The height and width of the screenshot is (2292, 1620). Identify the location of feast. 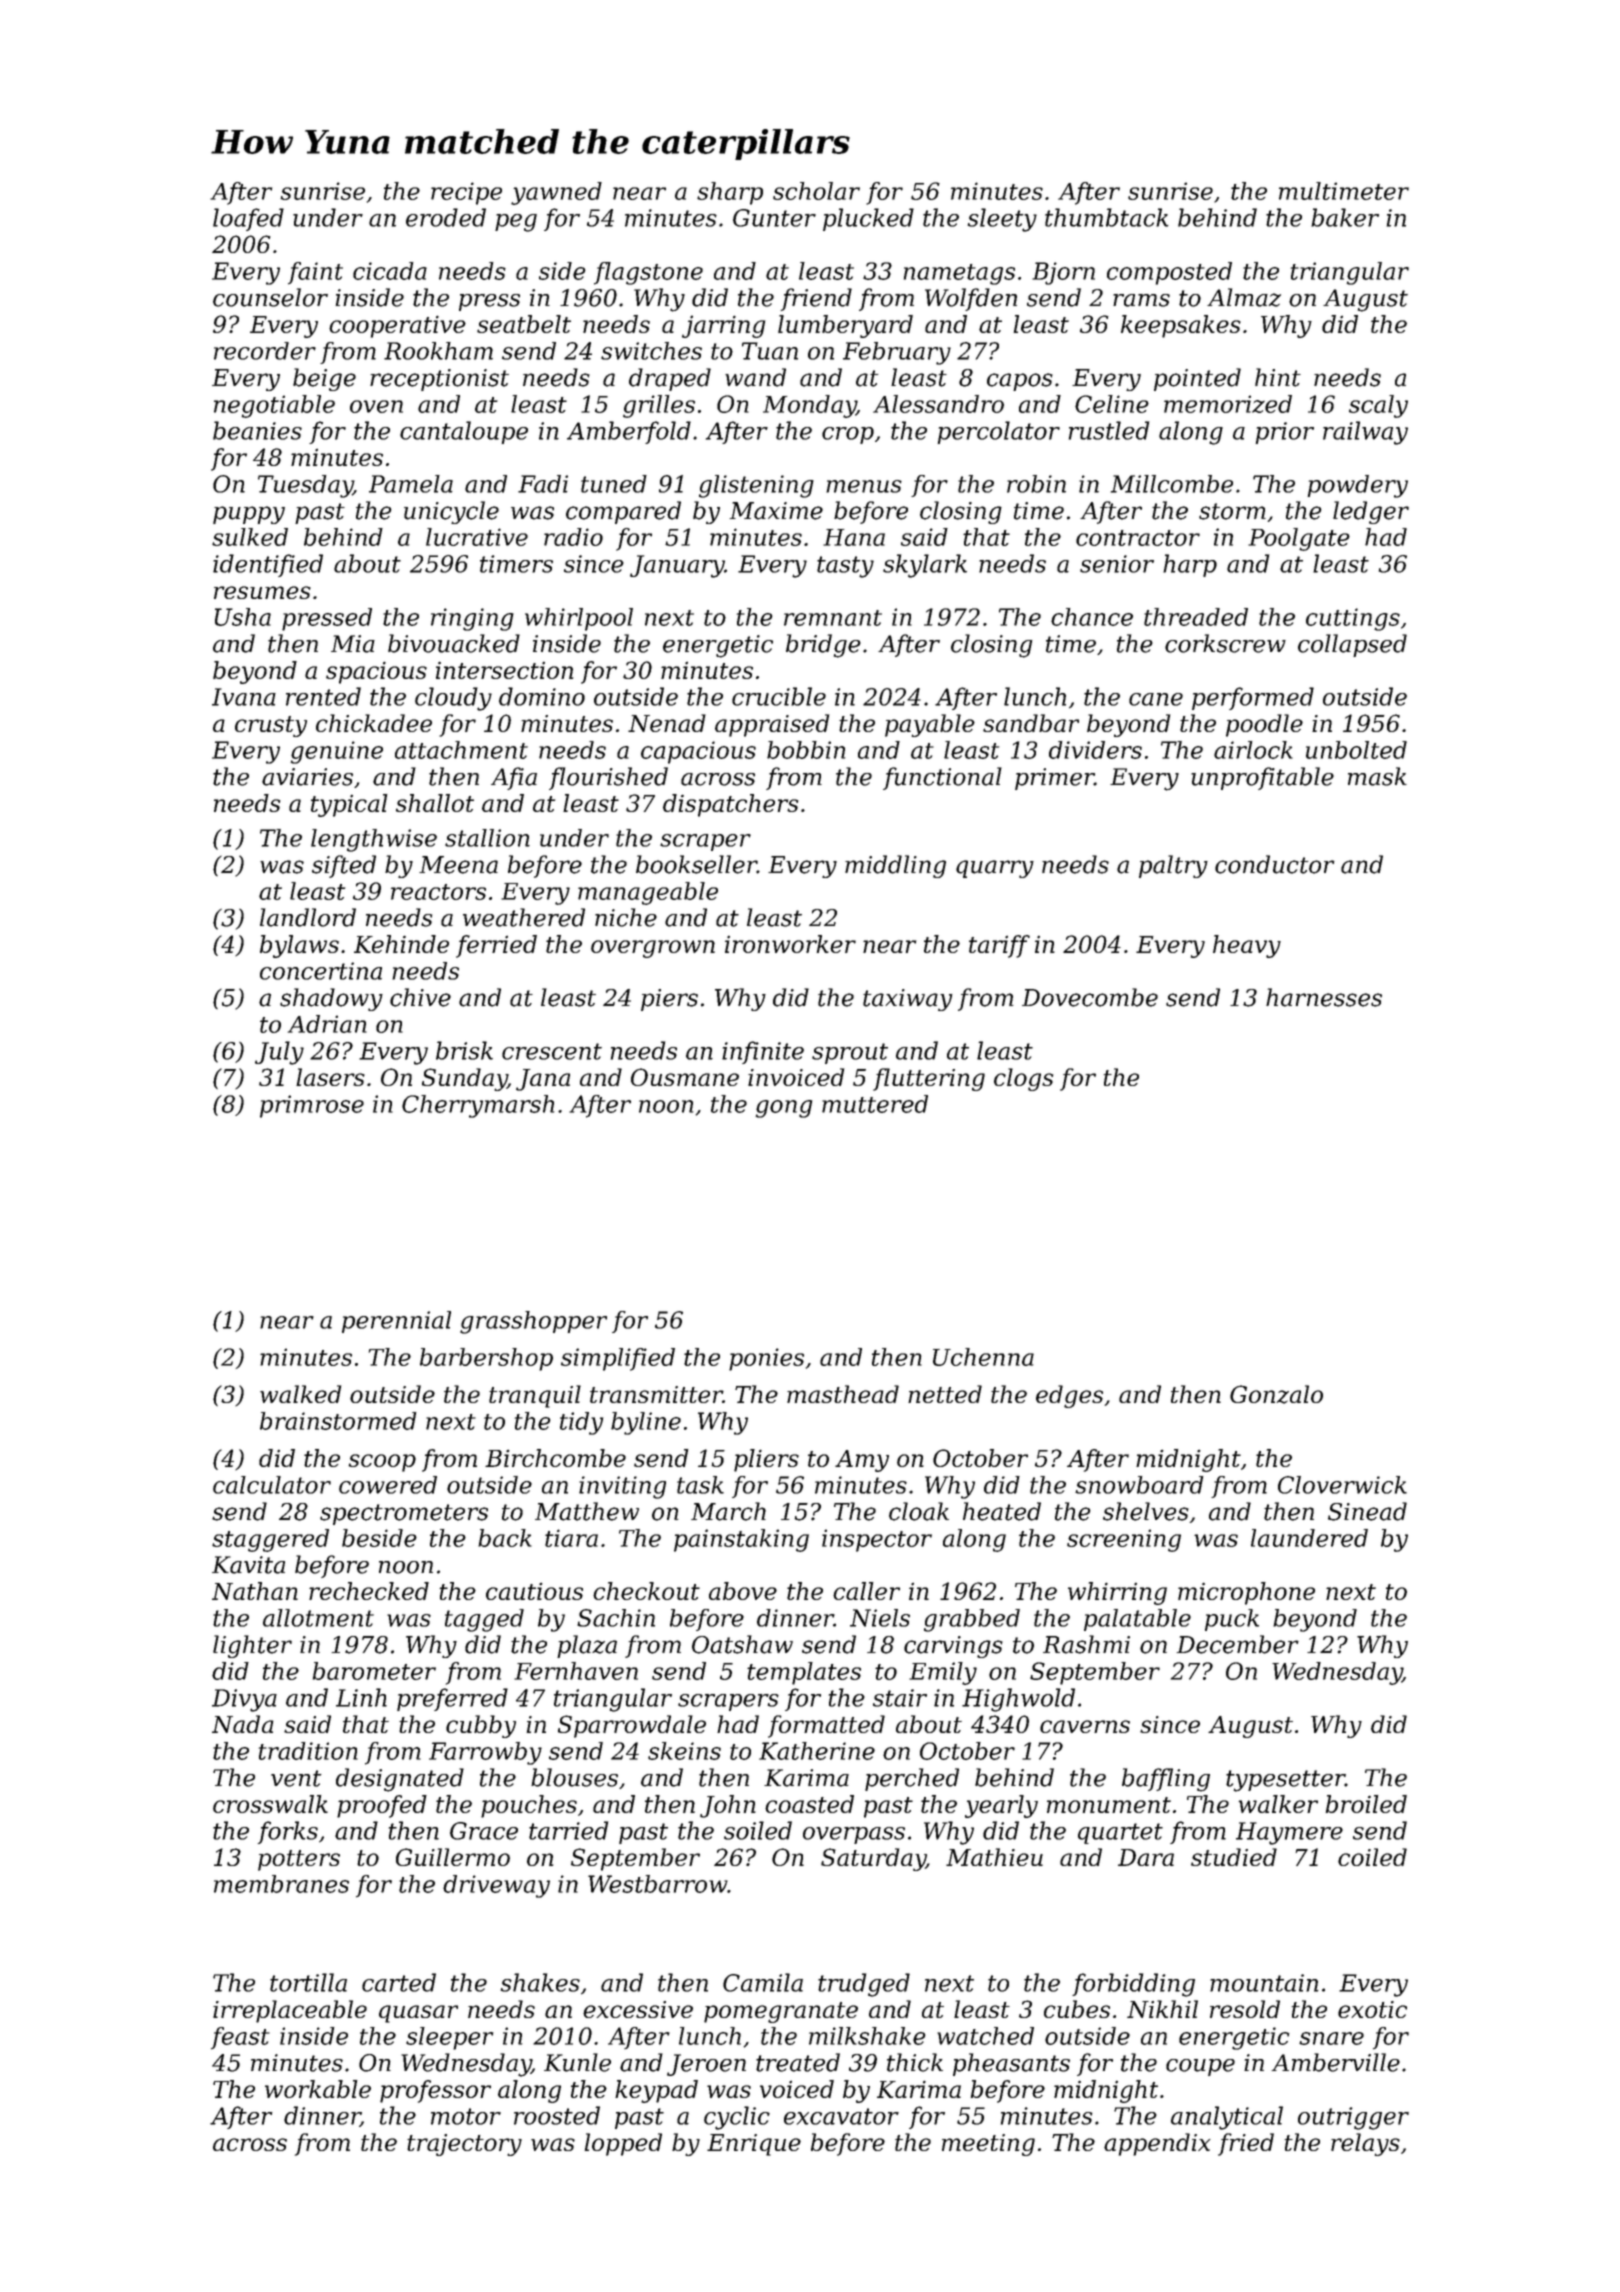
(240, 2038).
